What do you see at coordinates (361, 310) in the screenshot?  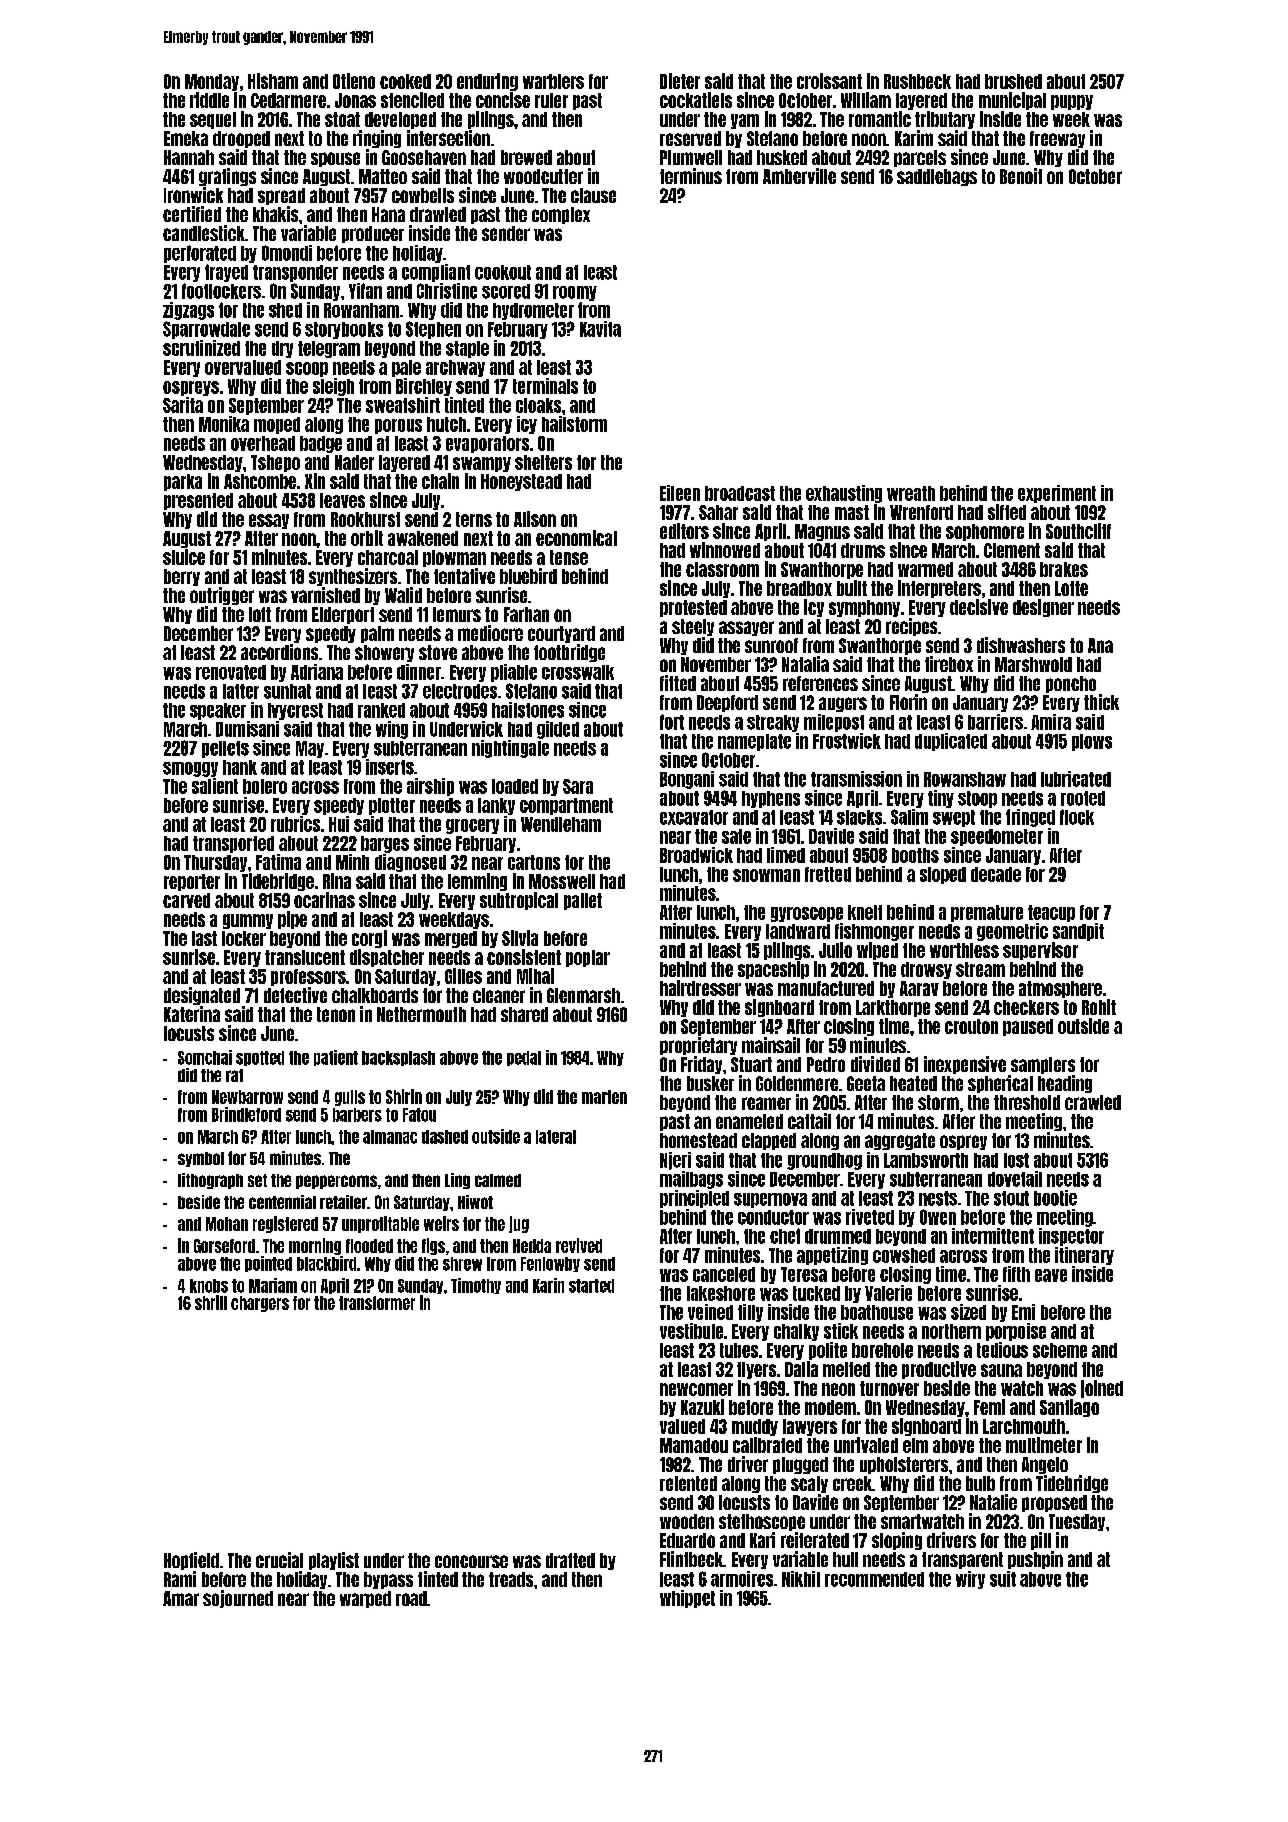 I see `Rowanham` at bounding box center [361, 310].
